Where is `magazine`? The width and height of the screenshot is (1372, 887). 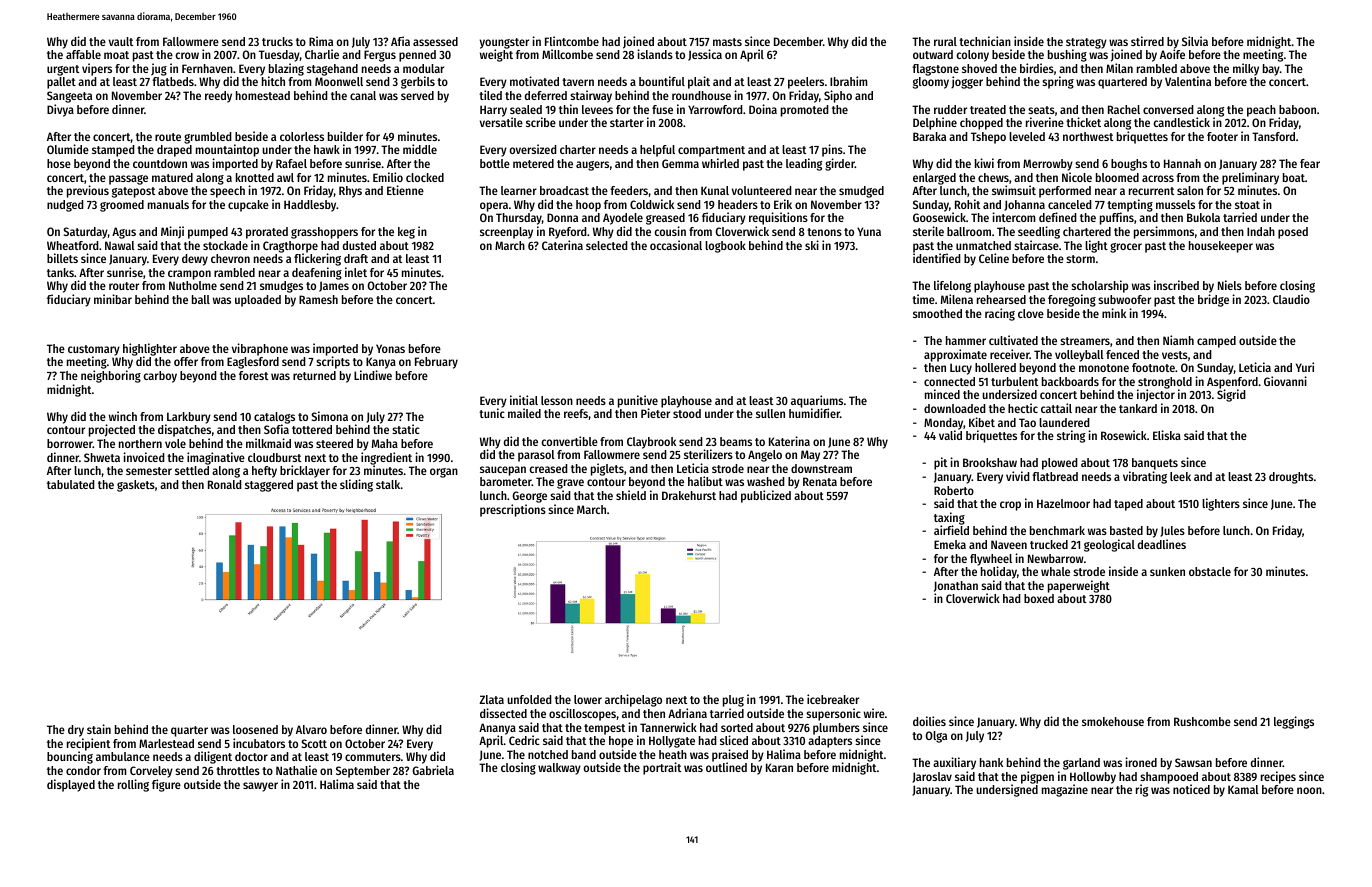 magazine is located at coordinates (1065, 791).
